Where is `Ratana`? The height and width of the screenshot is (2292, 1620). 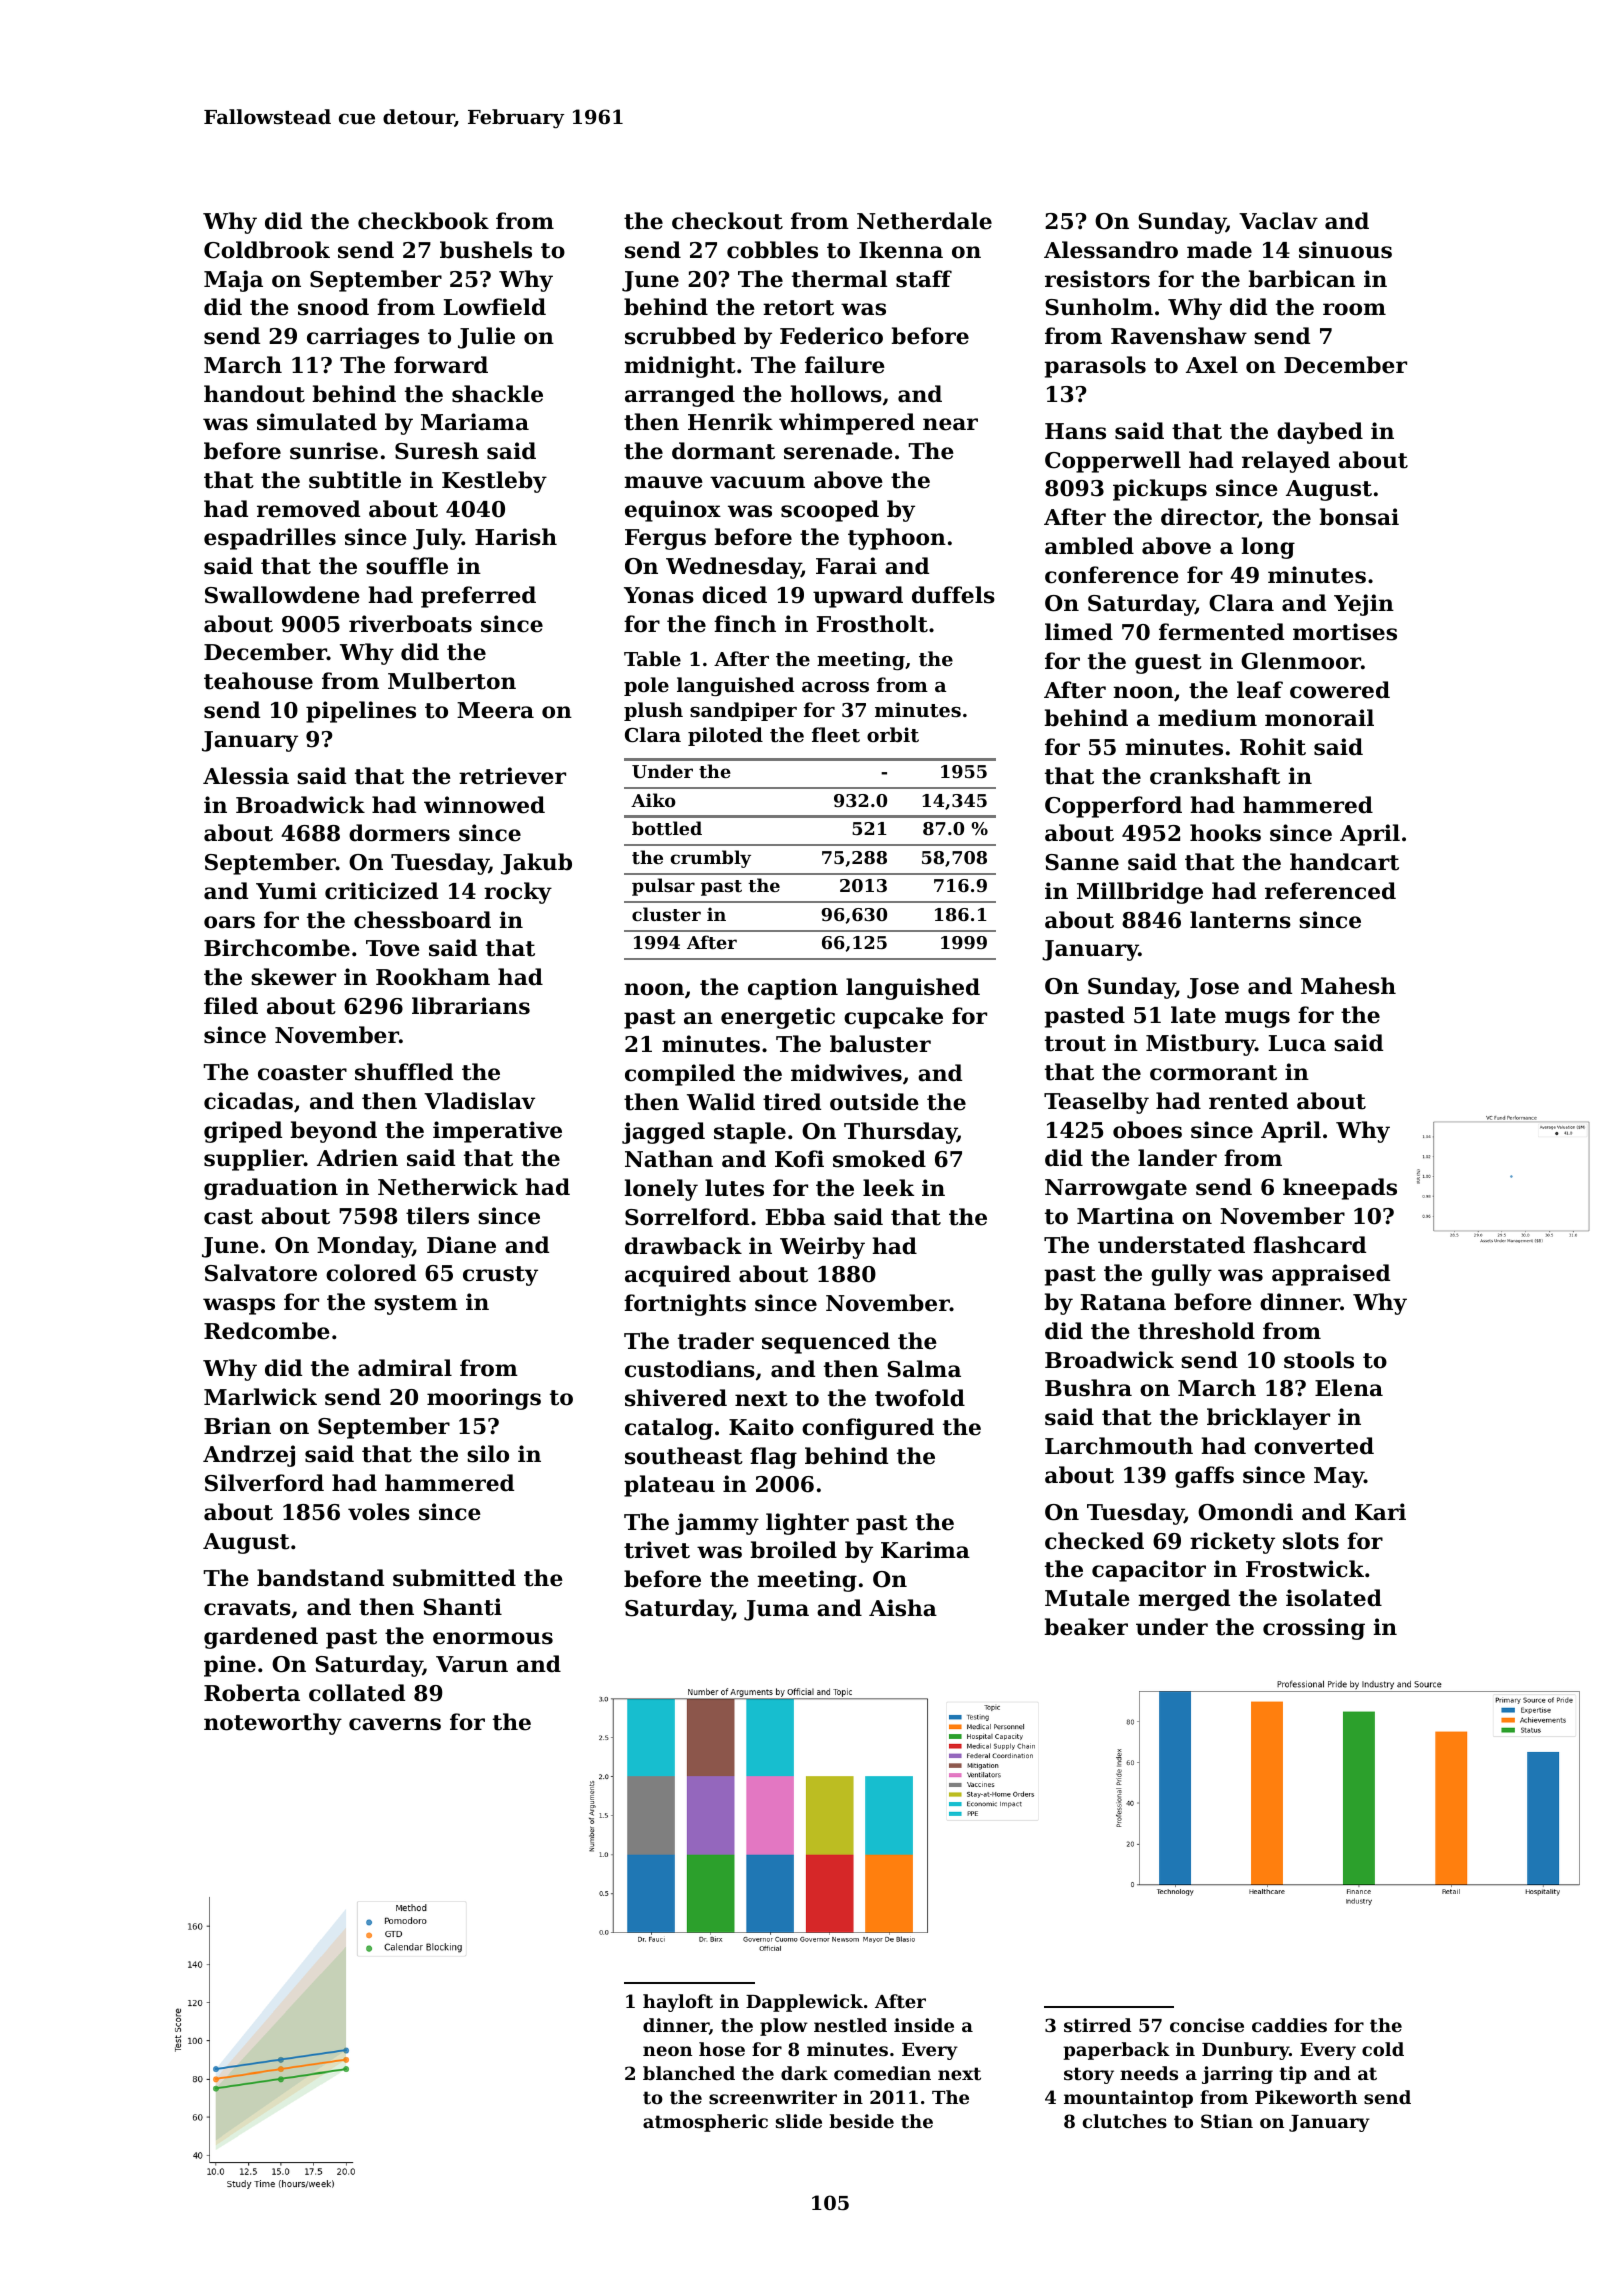 Ratana is located at coordinates (1123, 1302).
